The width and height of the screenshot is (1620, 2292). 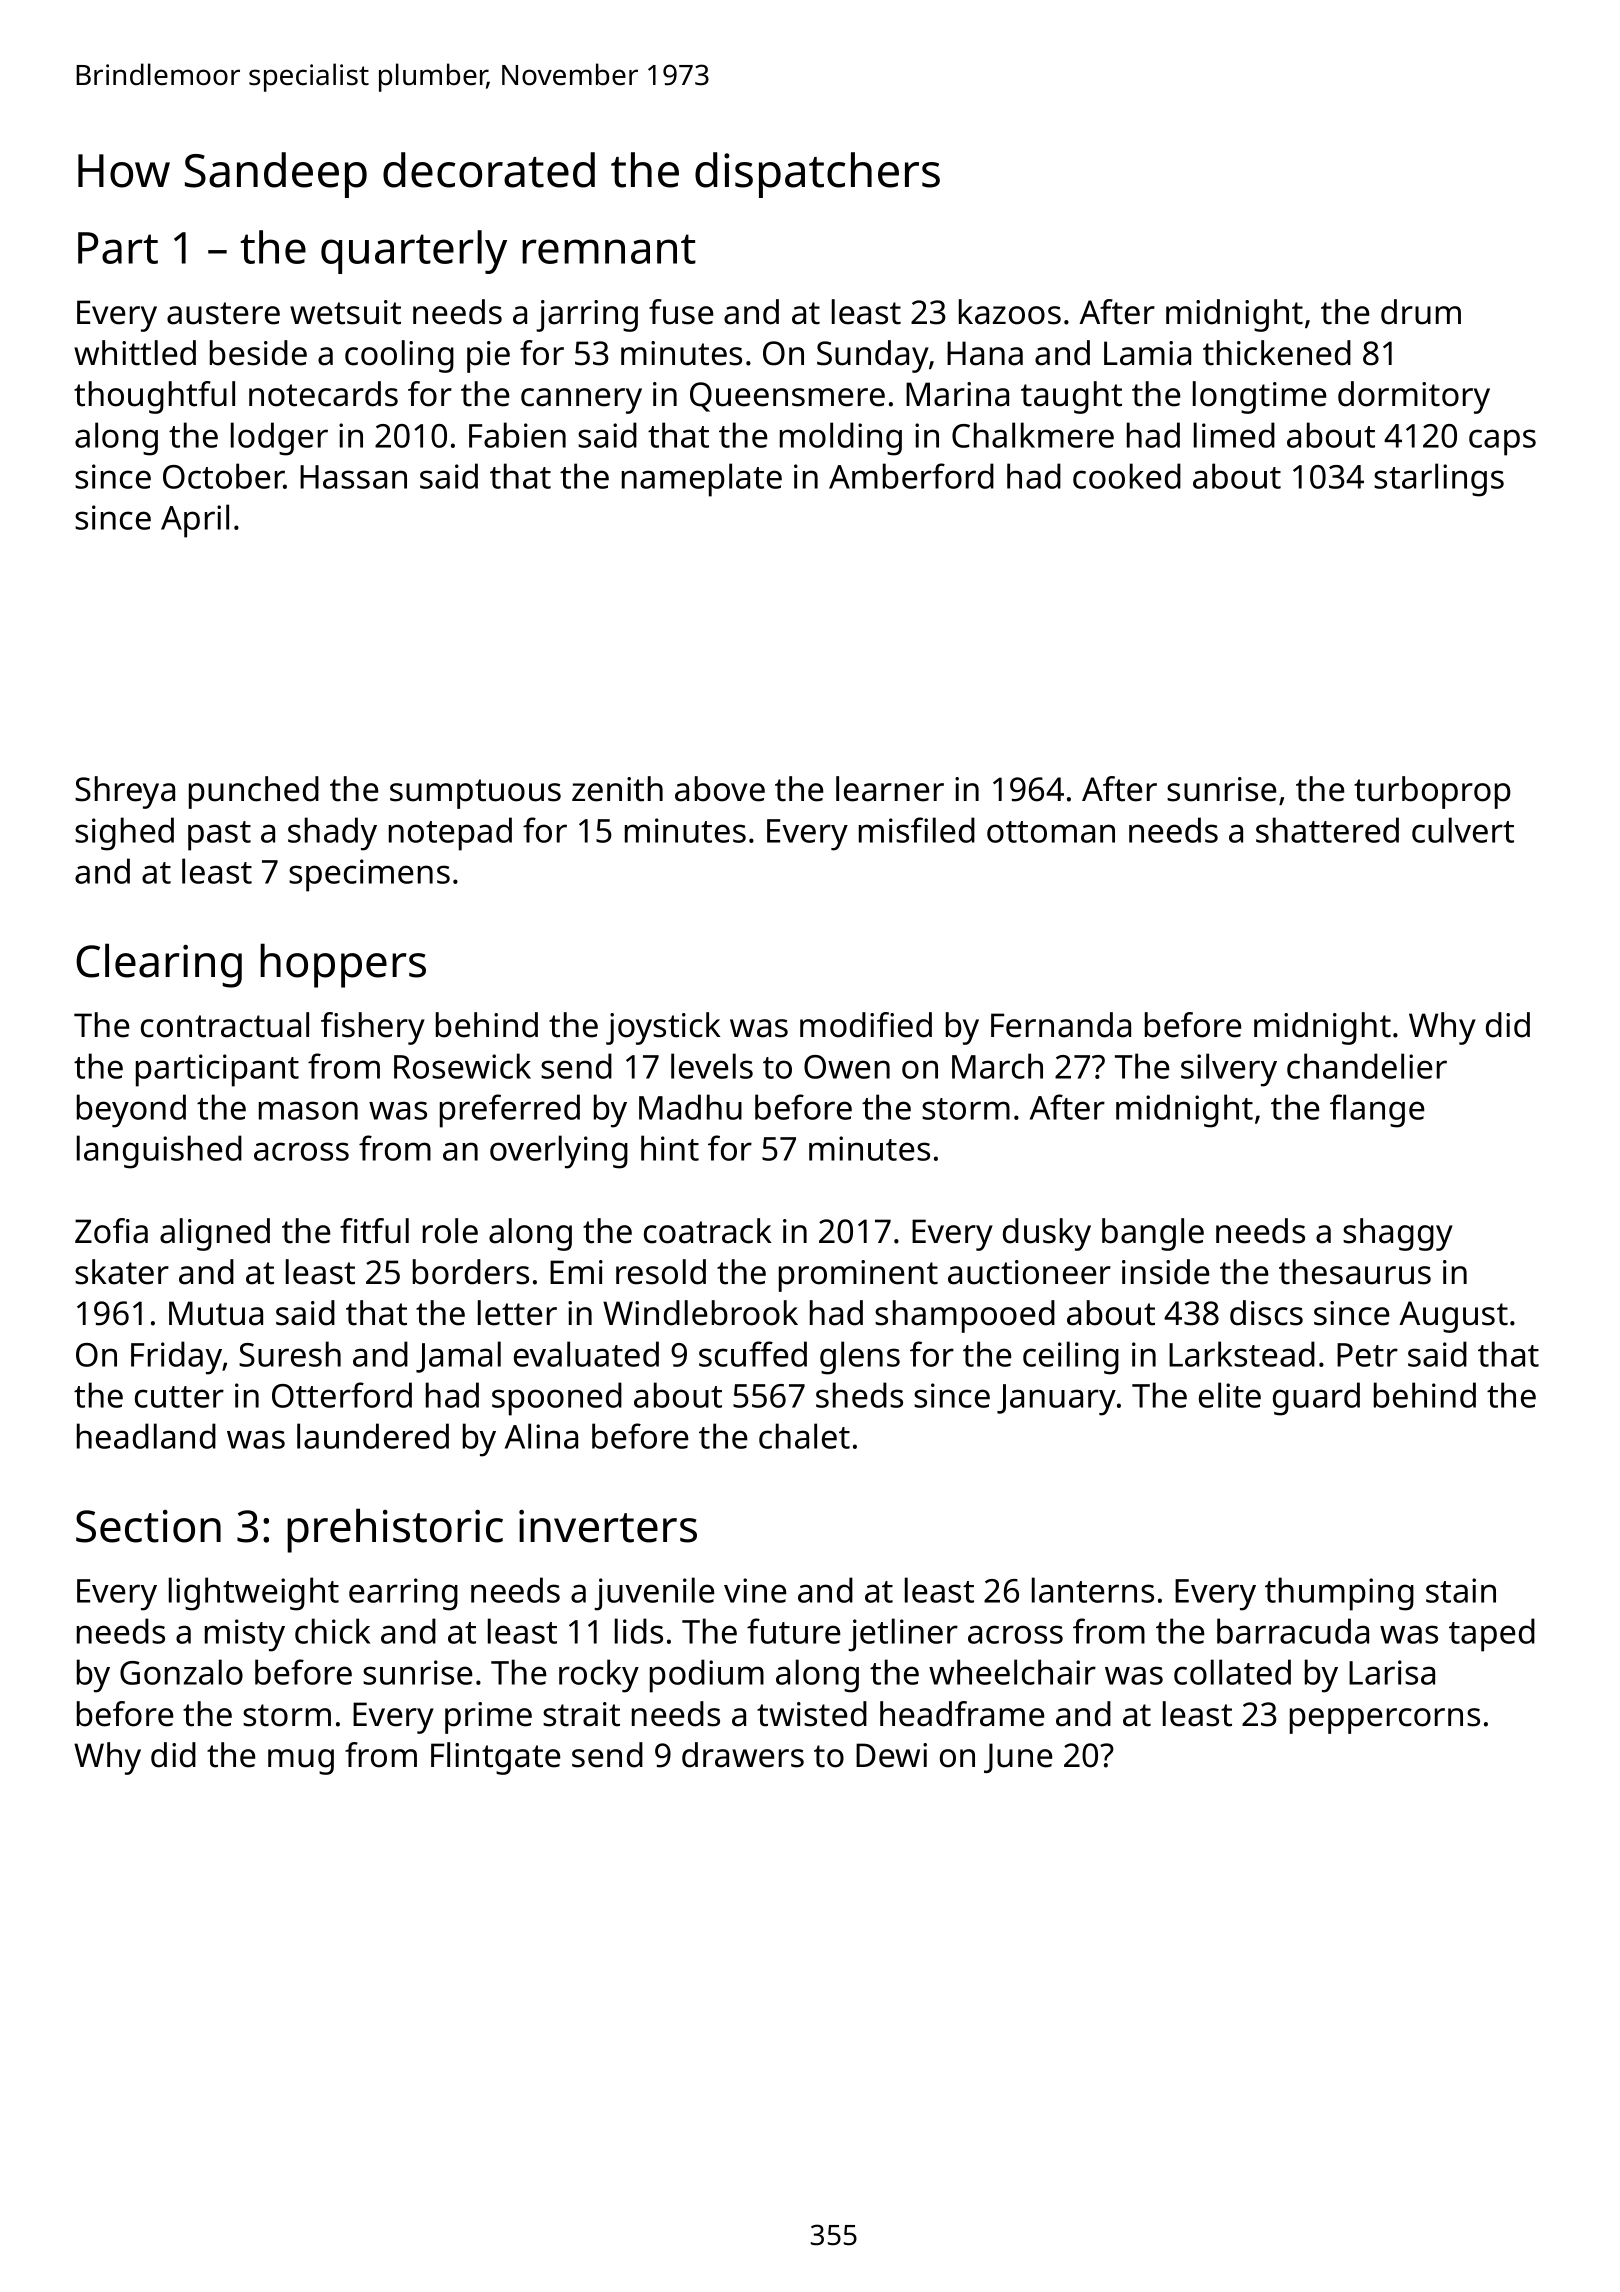 What do you see at coordinates (195, 521) in the screenshot?
I see `April` at bounding box center [195, 521].
